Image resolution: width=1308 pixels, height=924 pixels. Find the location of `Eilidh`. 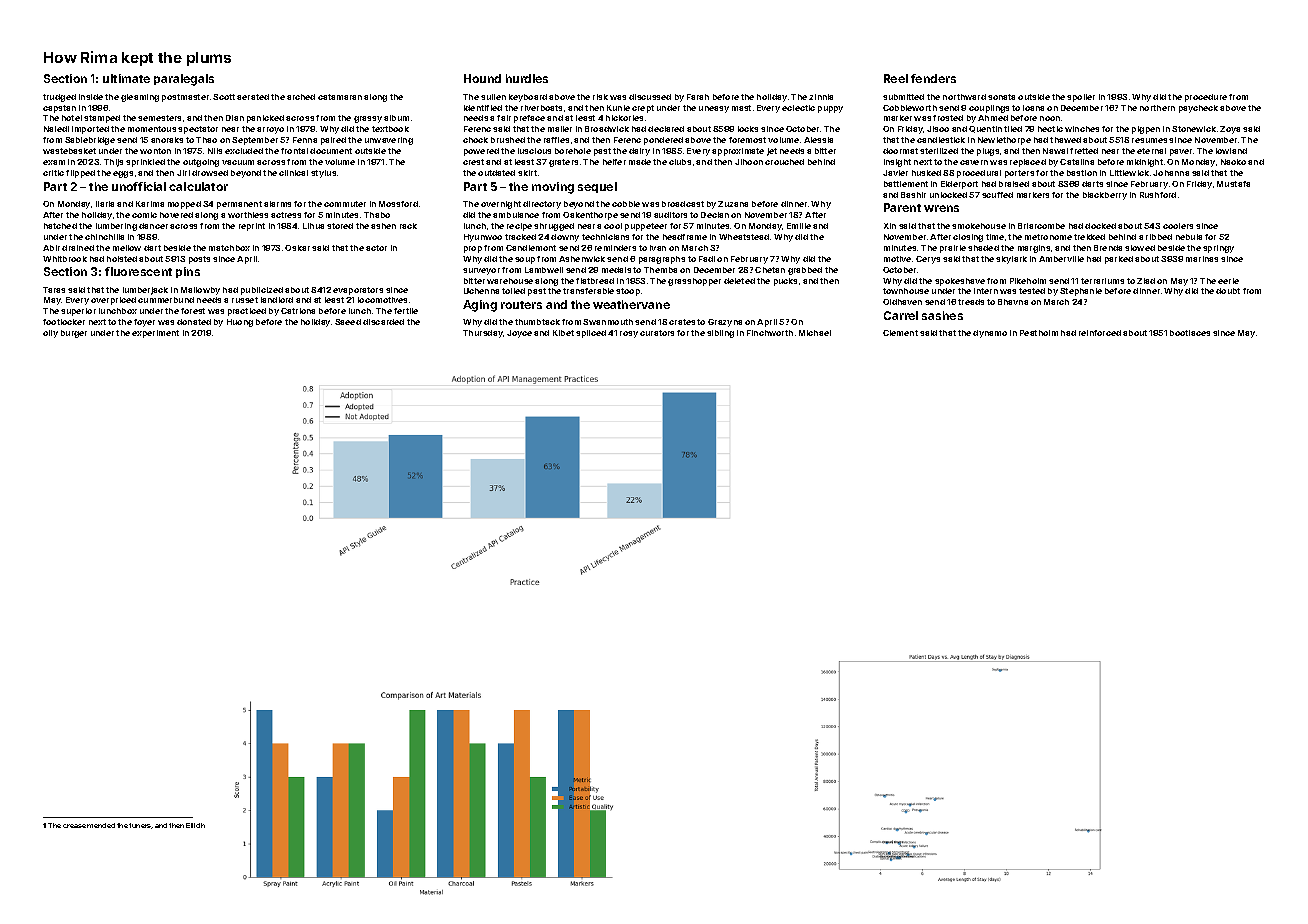

Eilidh is located at coordinates (195, 825).
